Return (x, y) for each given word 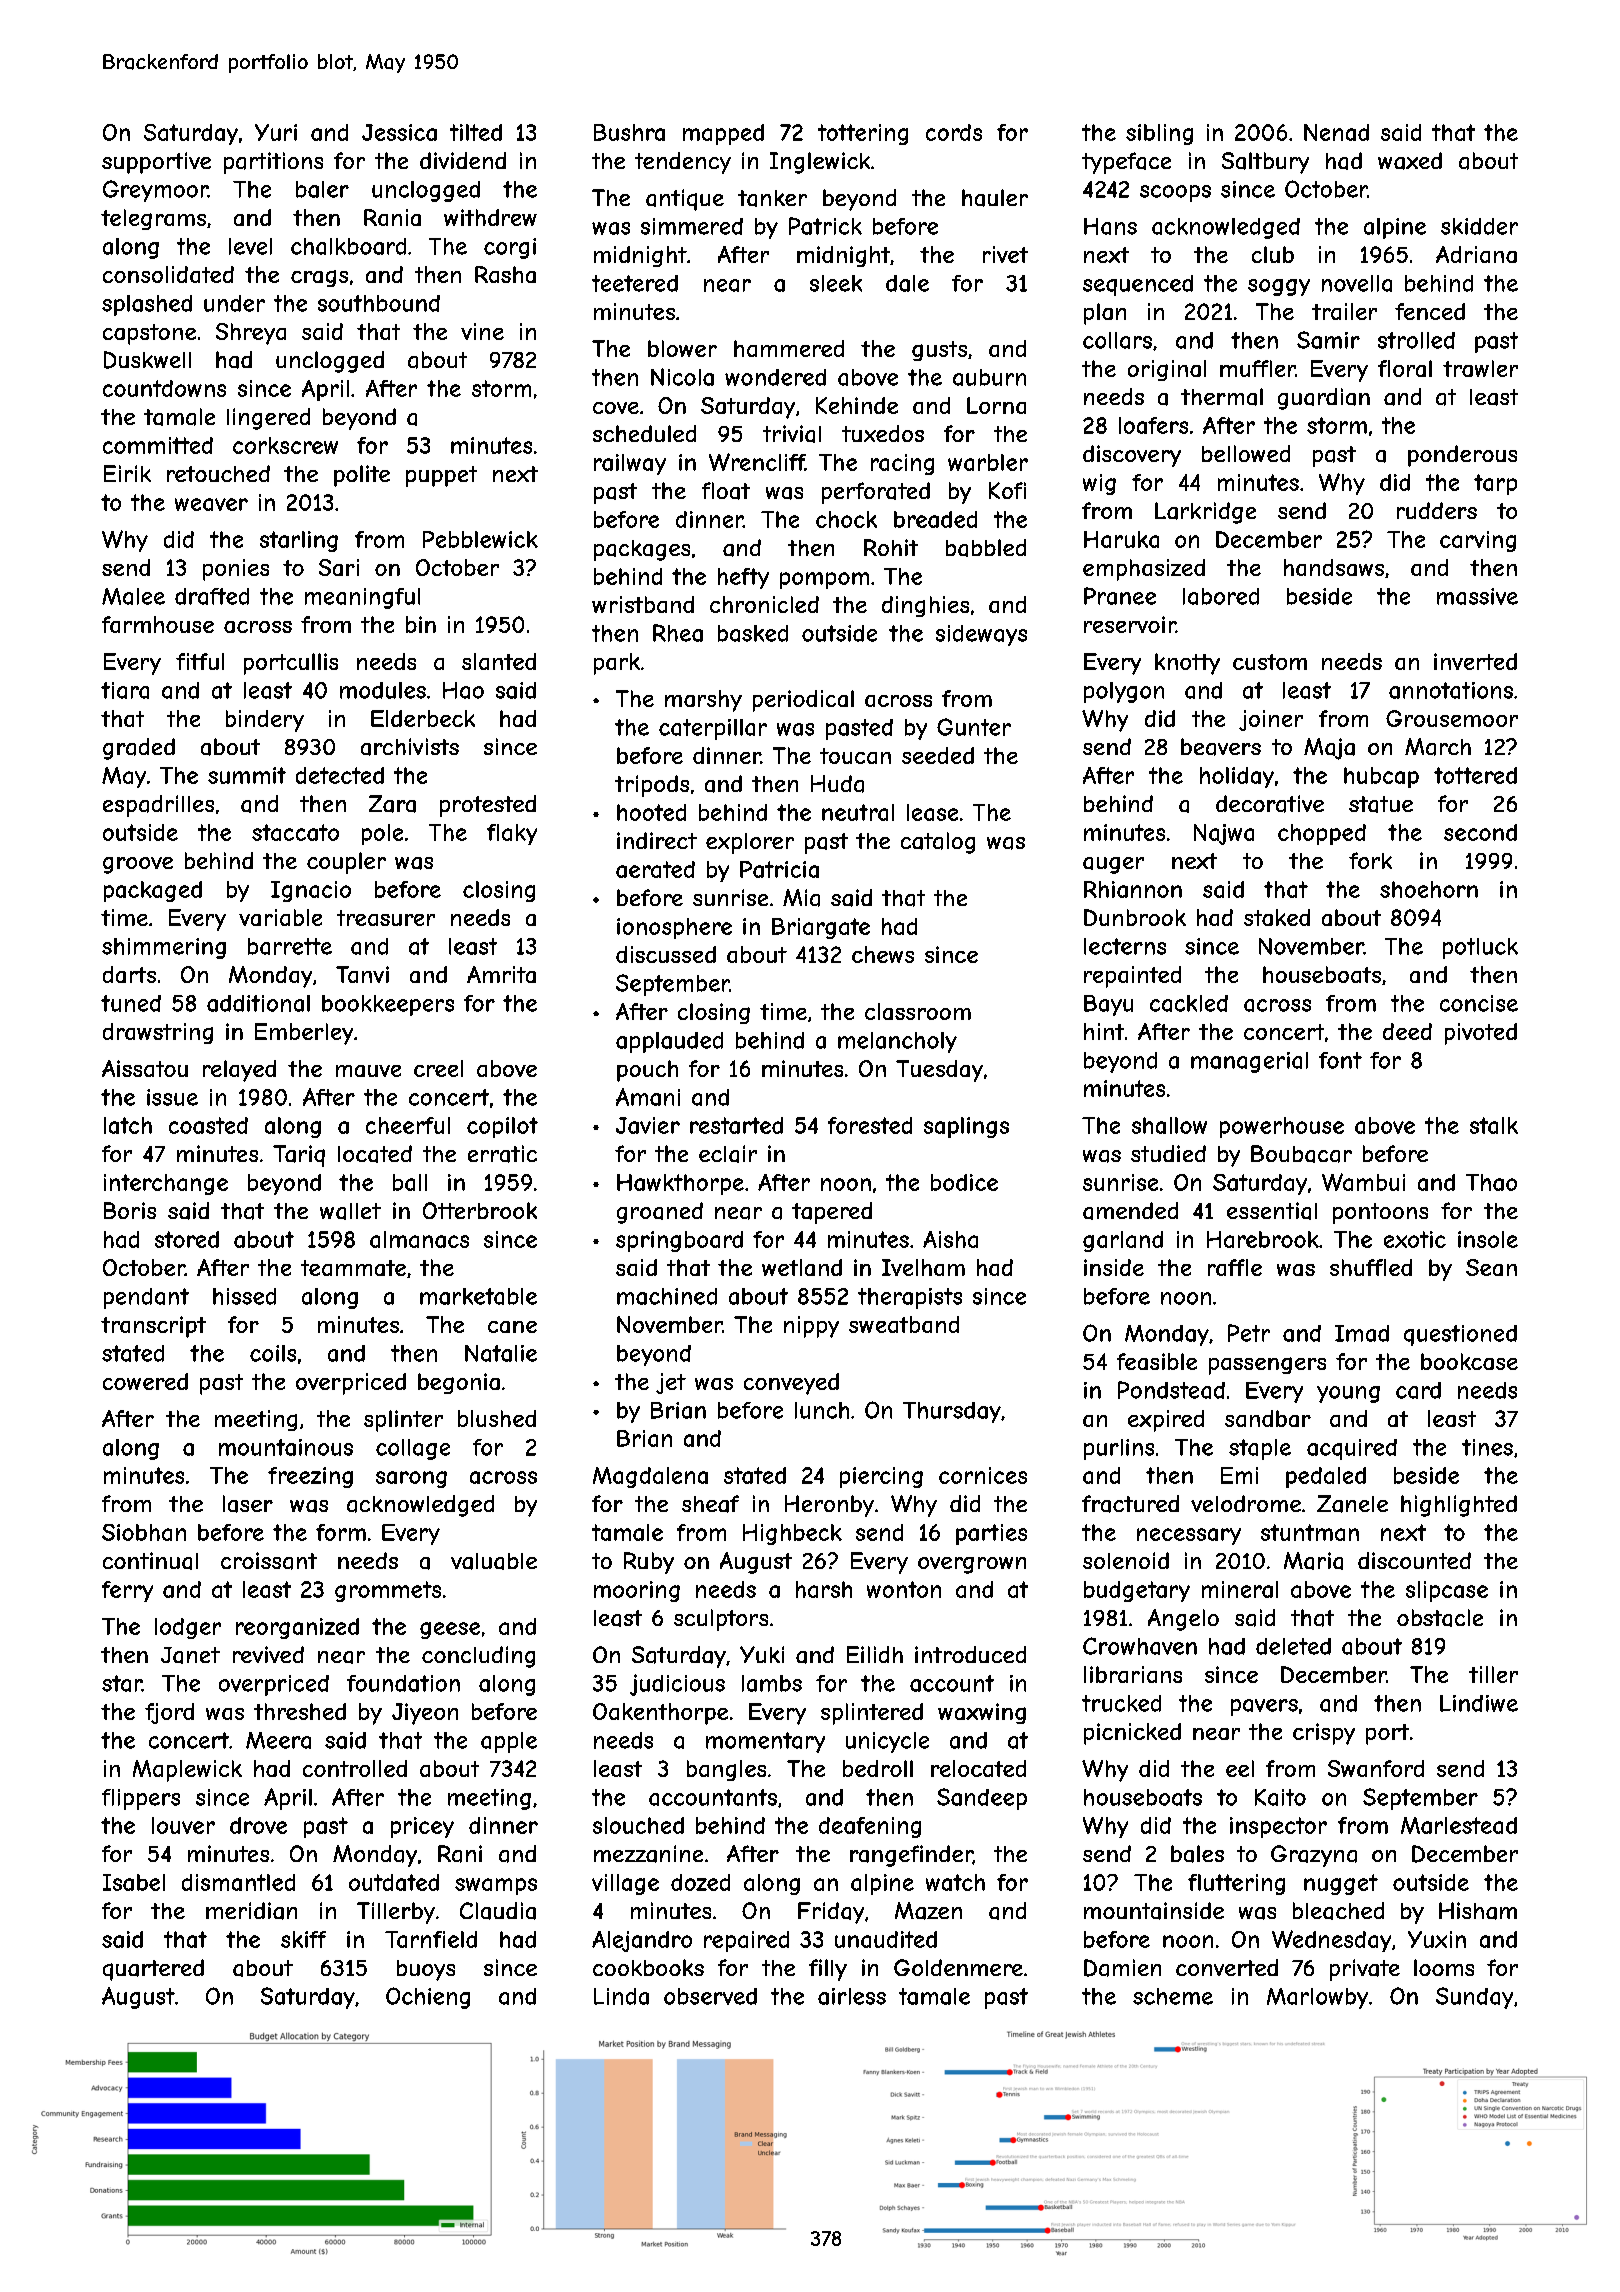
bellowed (1246, 453)
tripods (652, 786)
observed (710, 1996)
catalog (938, 843)
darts (129, 974)
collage (413, 1449)
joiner (1271, 720)
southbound (379, 303)
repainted (1132, 977)
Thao (1491, 1182)
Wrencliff (757, 462)
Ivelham (923, 1267)
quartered (153, 1970)
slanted (499, 661)
